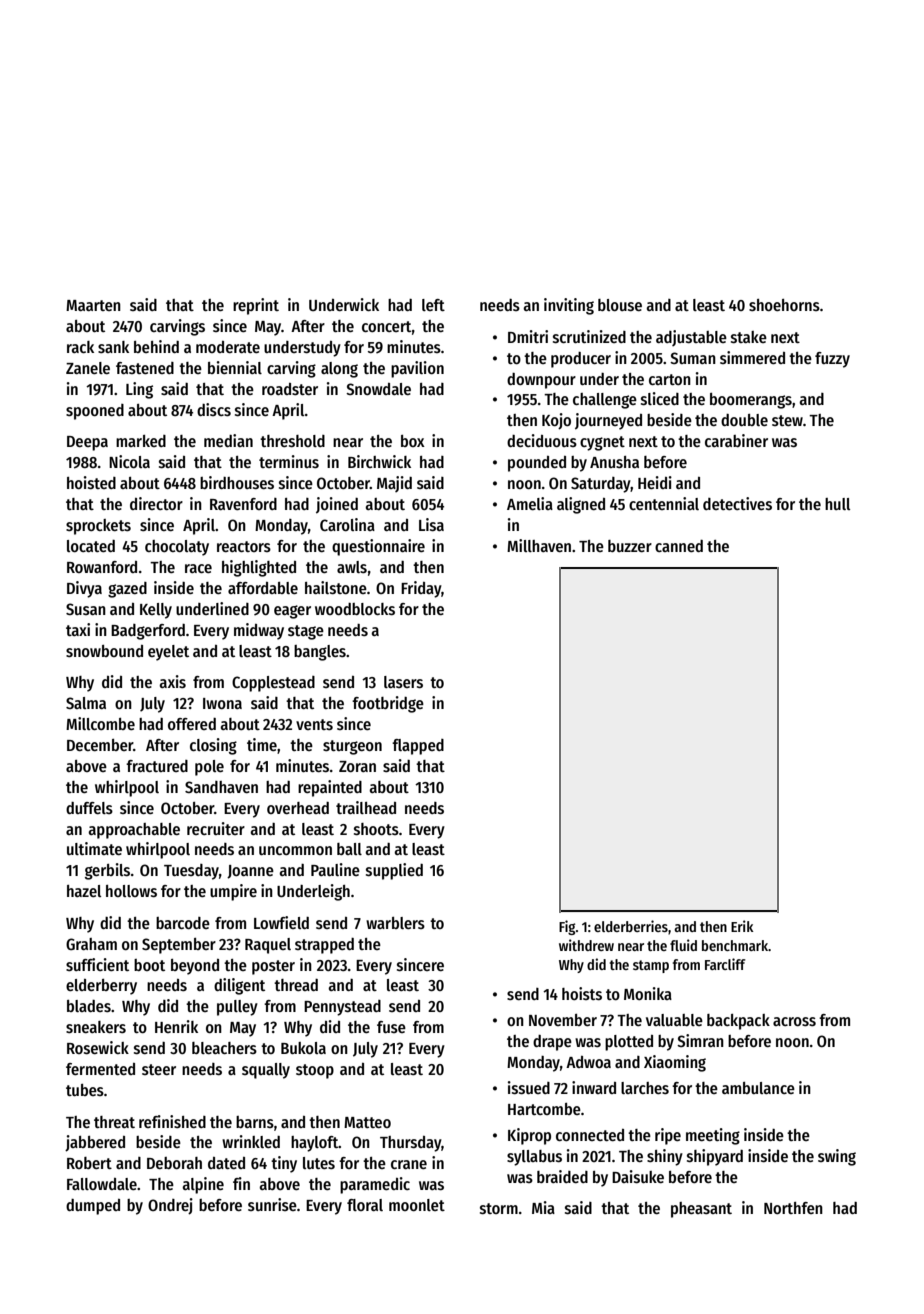 This page has height=1314, width=924. I want to click on benchmark, so click(735, 945).
